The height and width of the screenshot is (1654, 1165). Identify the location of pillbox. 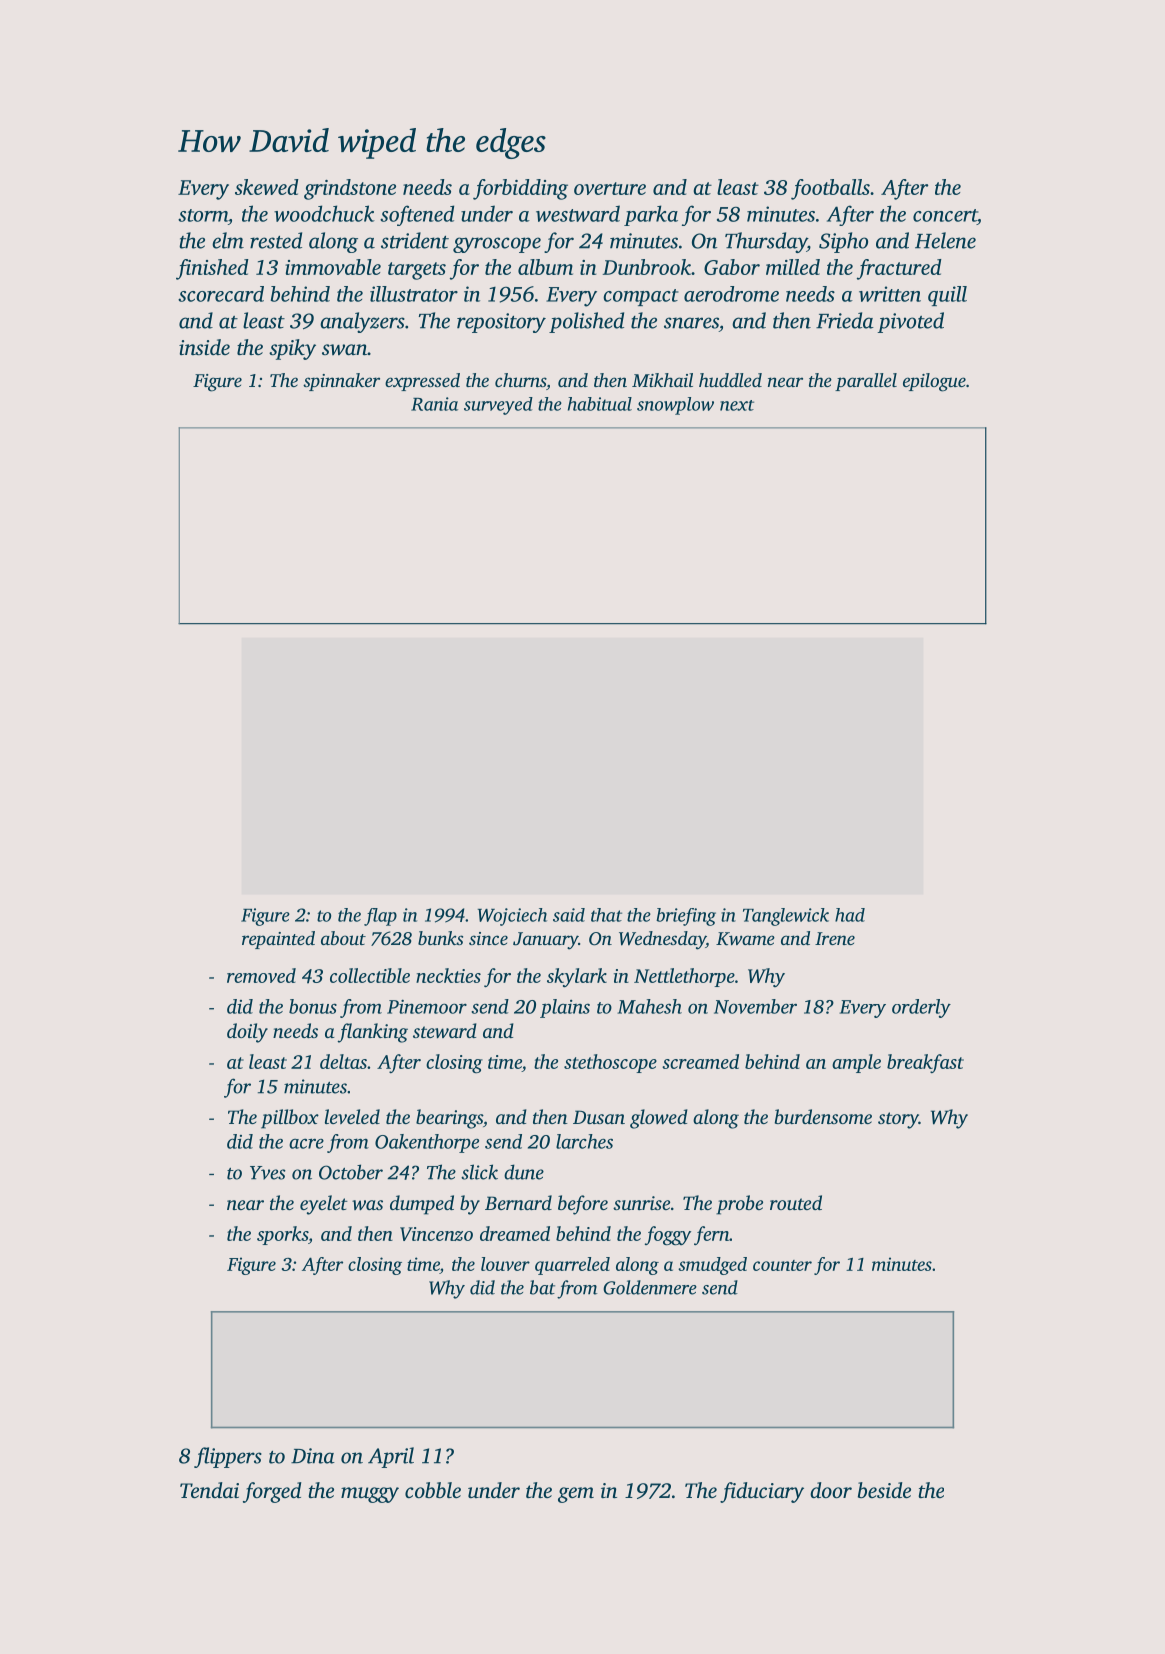
(290, 1119).
